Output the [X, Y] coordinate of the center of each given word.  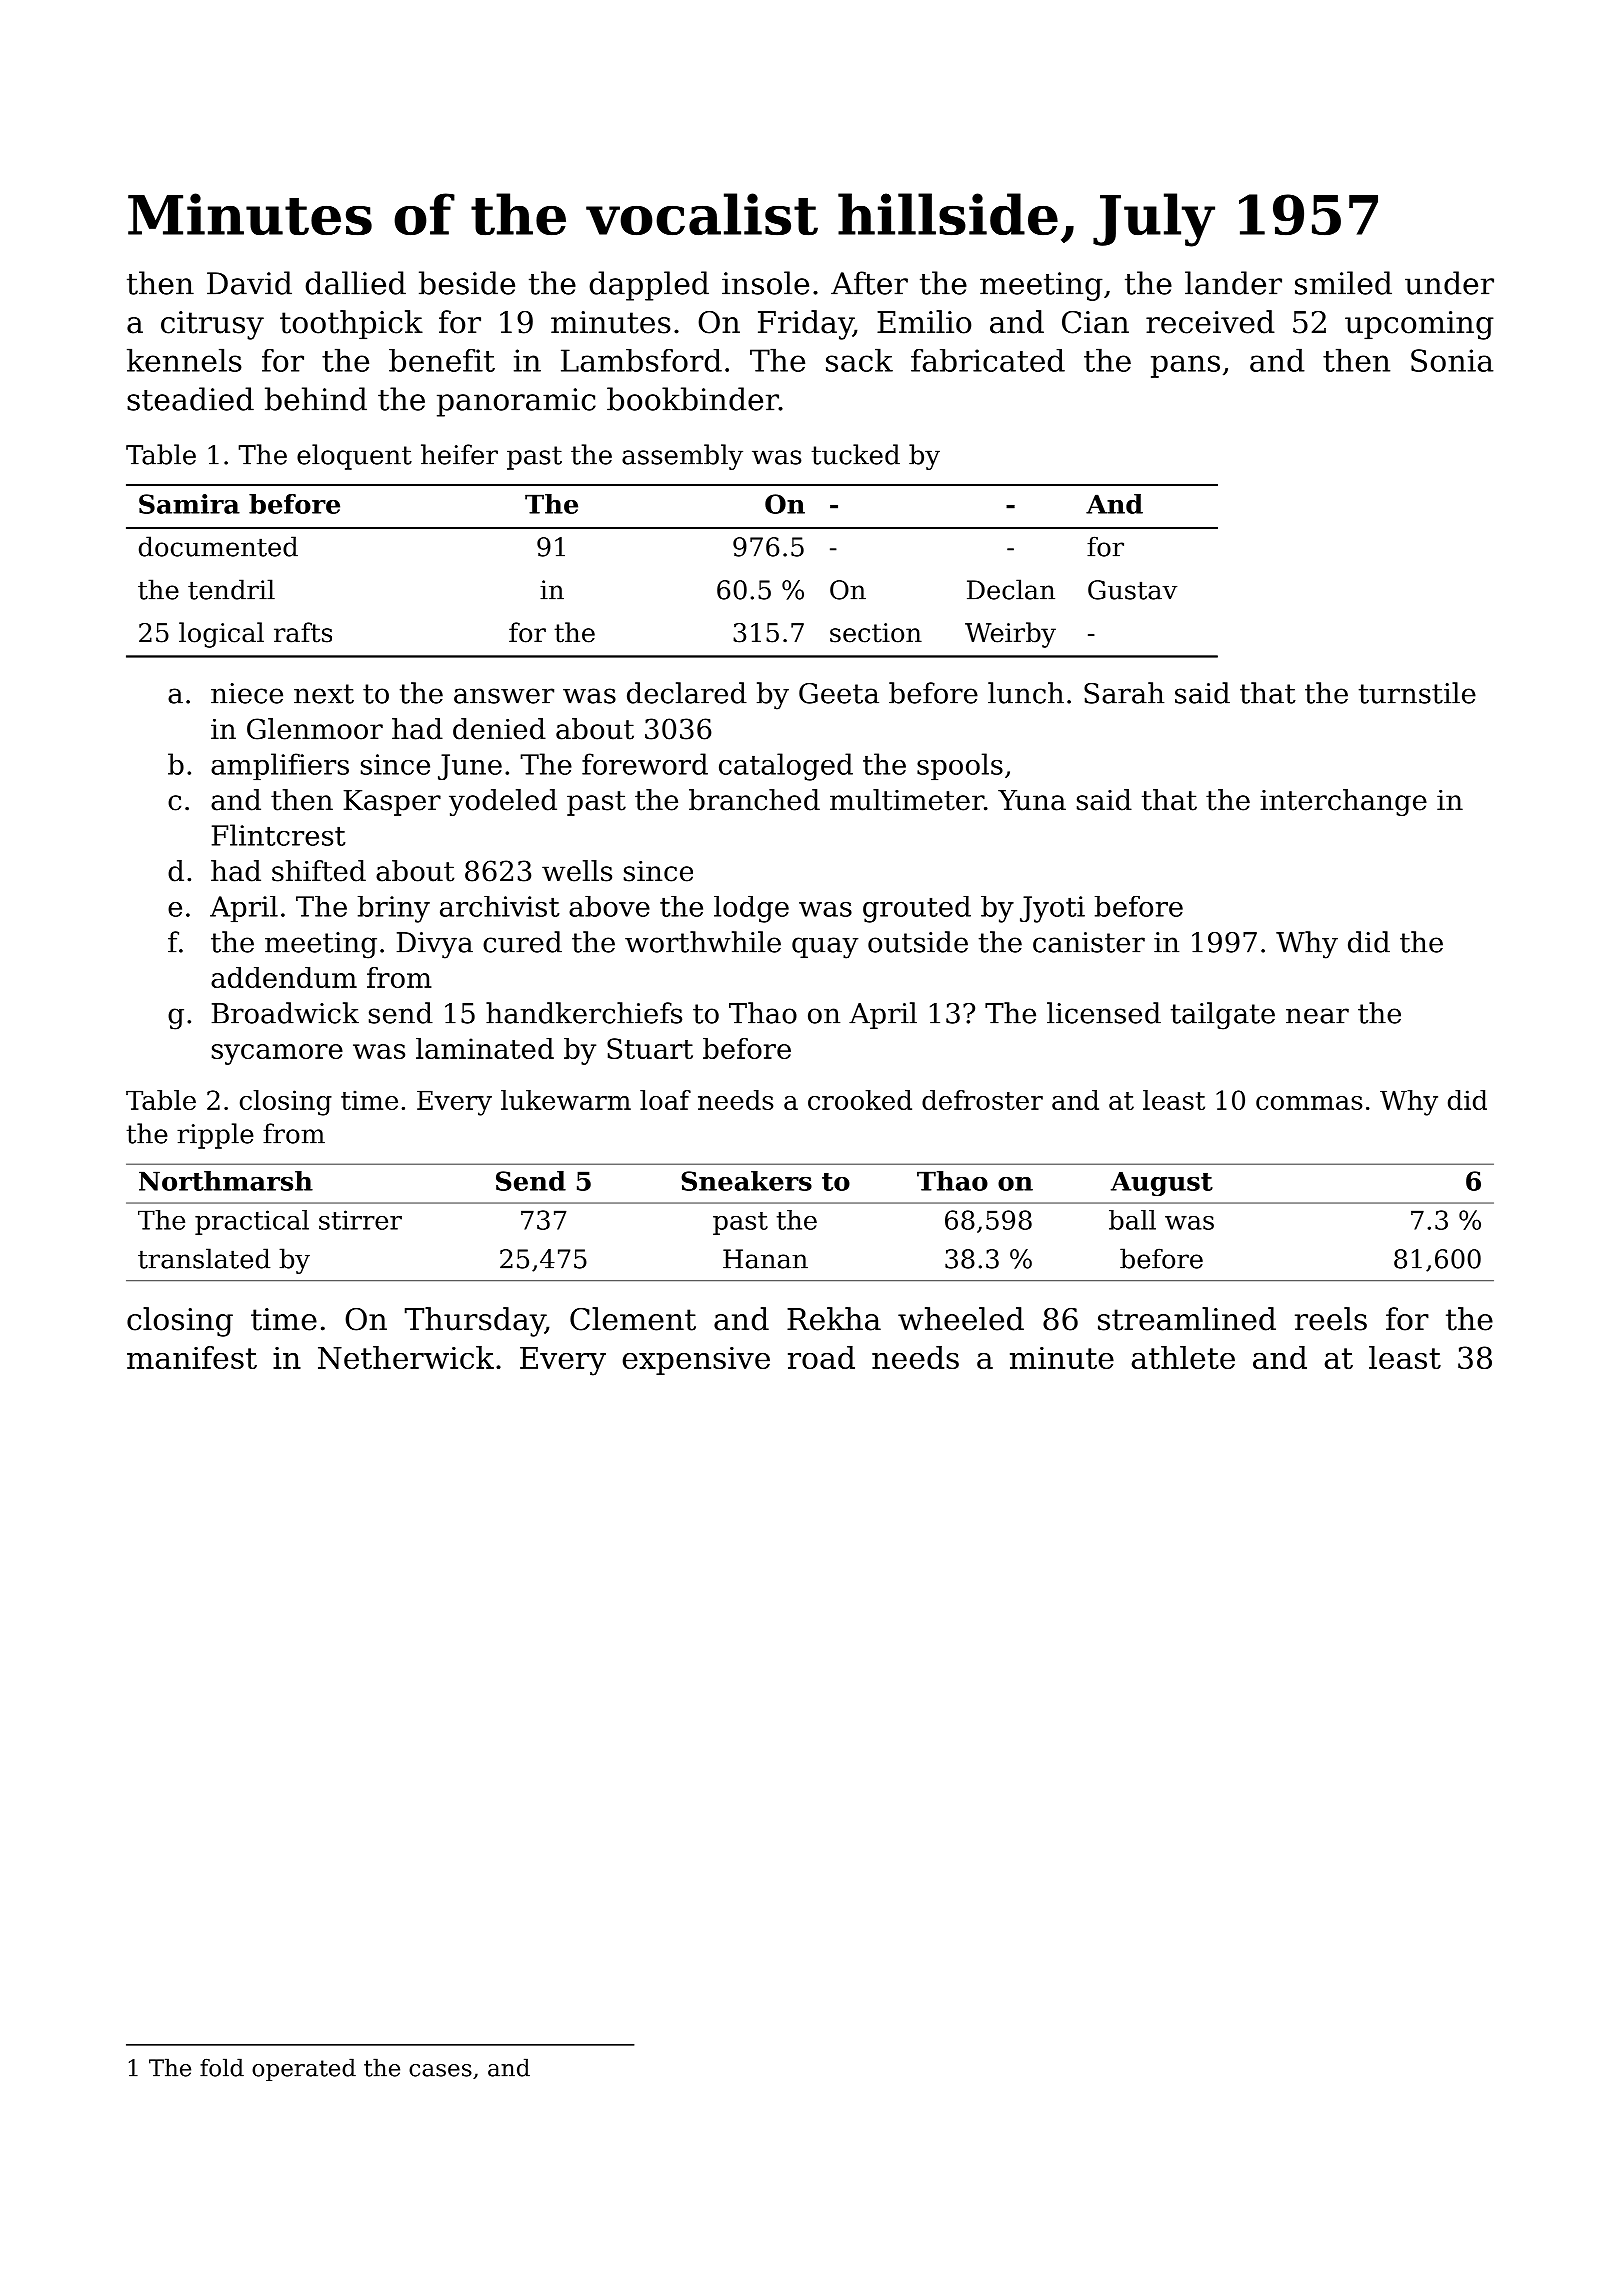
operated [304, 2069]
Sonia [1452, 360]
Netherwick [406, 1357]
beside [467, 283]
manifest [192, 1357]
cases [440, 2070]
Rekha [834, 1319]
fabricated [988, 360]
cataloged [786, 767]
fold [222, 2067]
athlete [1183, 1357]
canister [1089, 942]
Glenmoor [315, 729]
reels [1331, 1319]
